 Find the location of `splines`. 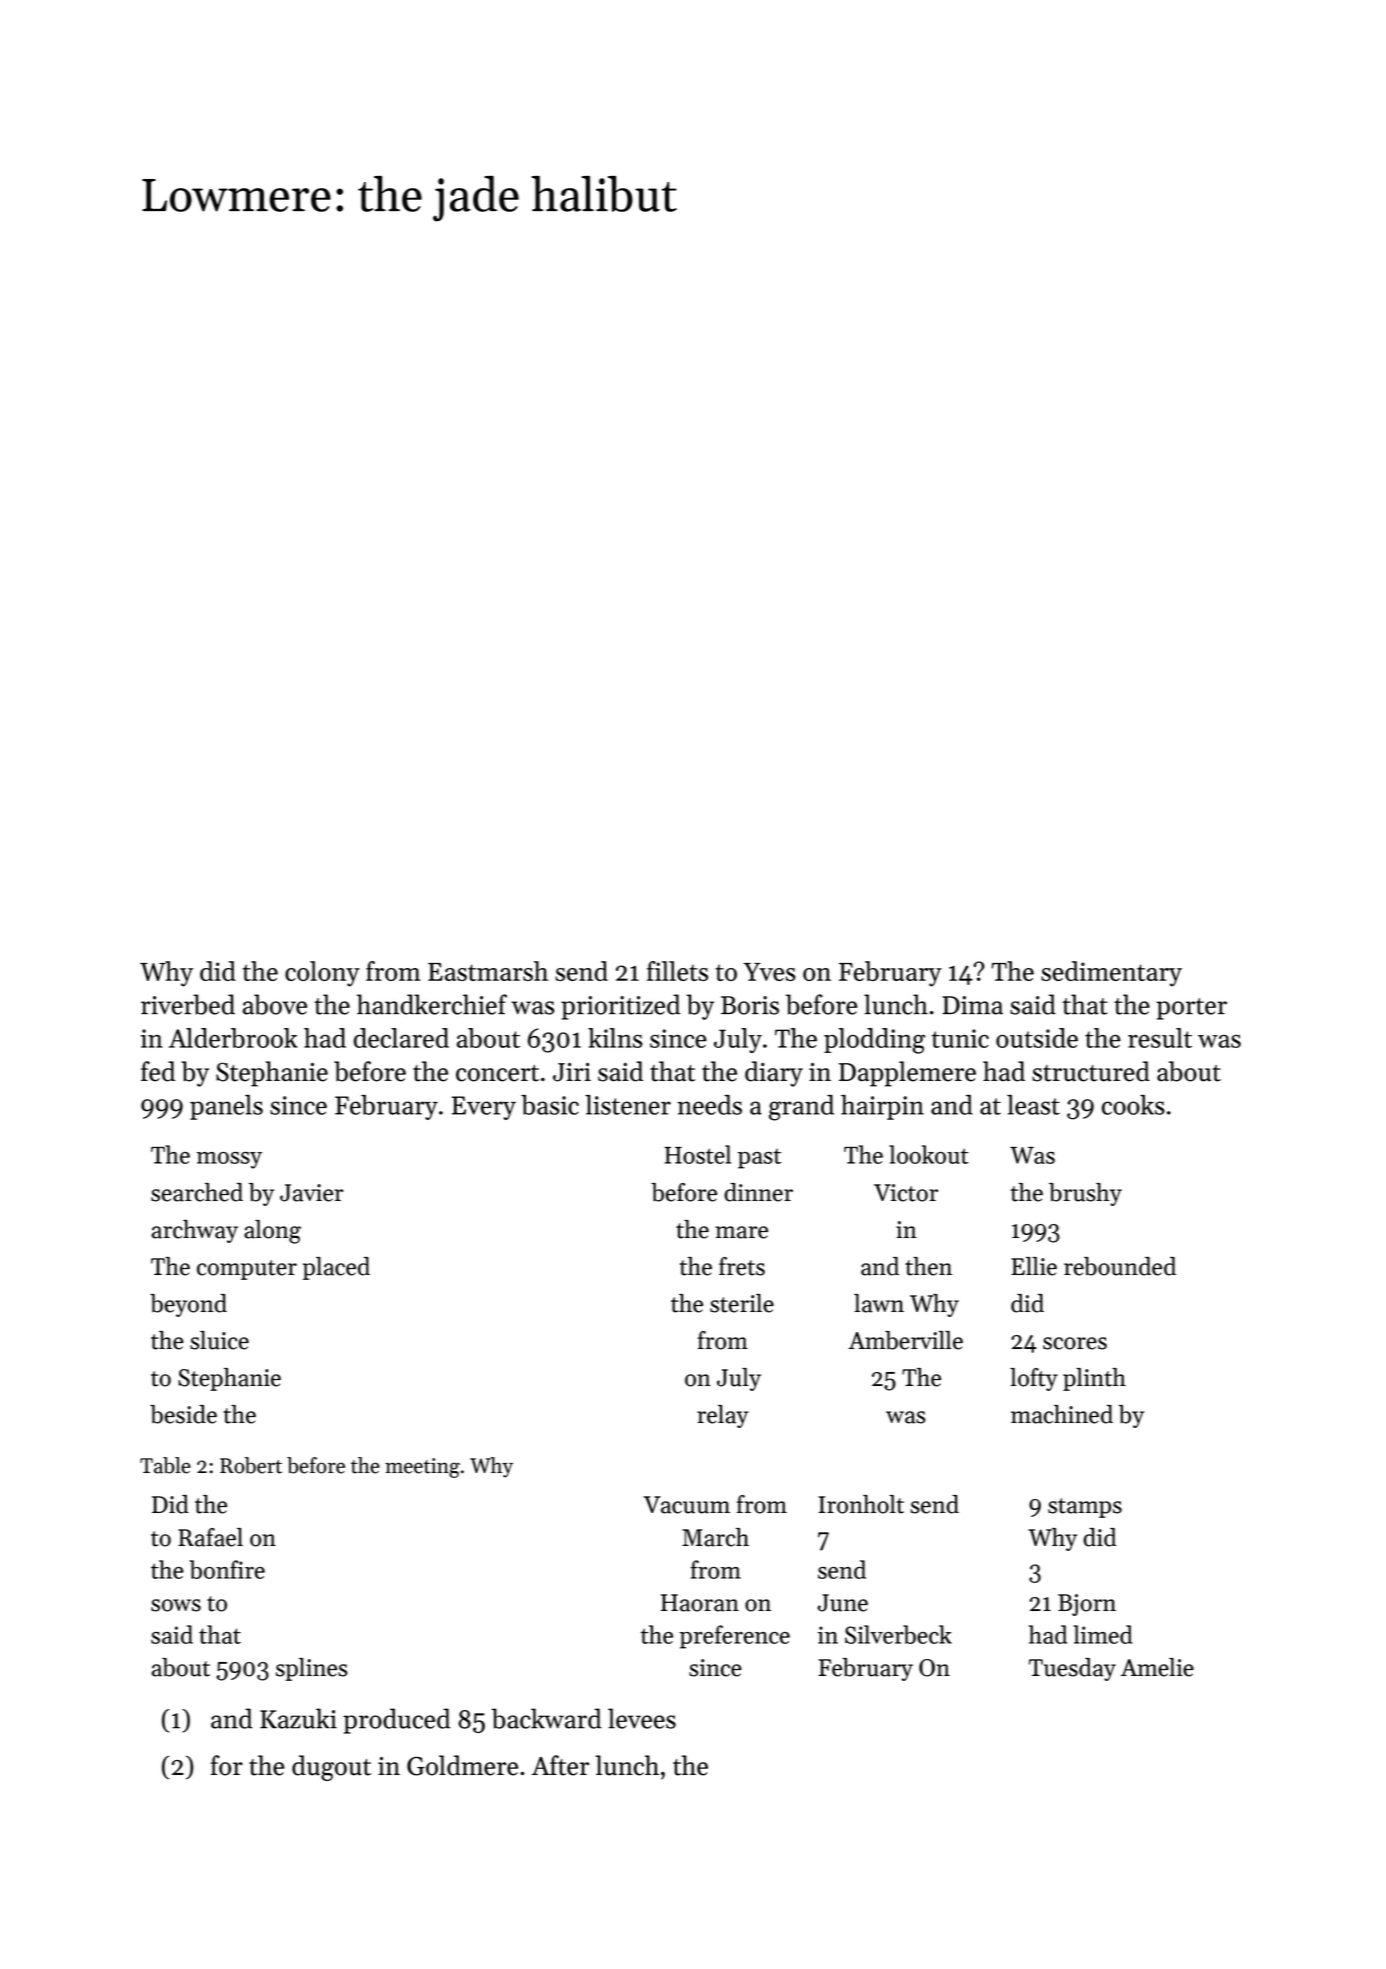

splines is located at coordinates (311, 1669).
